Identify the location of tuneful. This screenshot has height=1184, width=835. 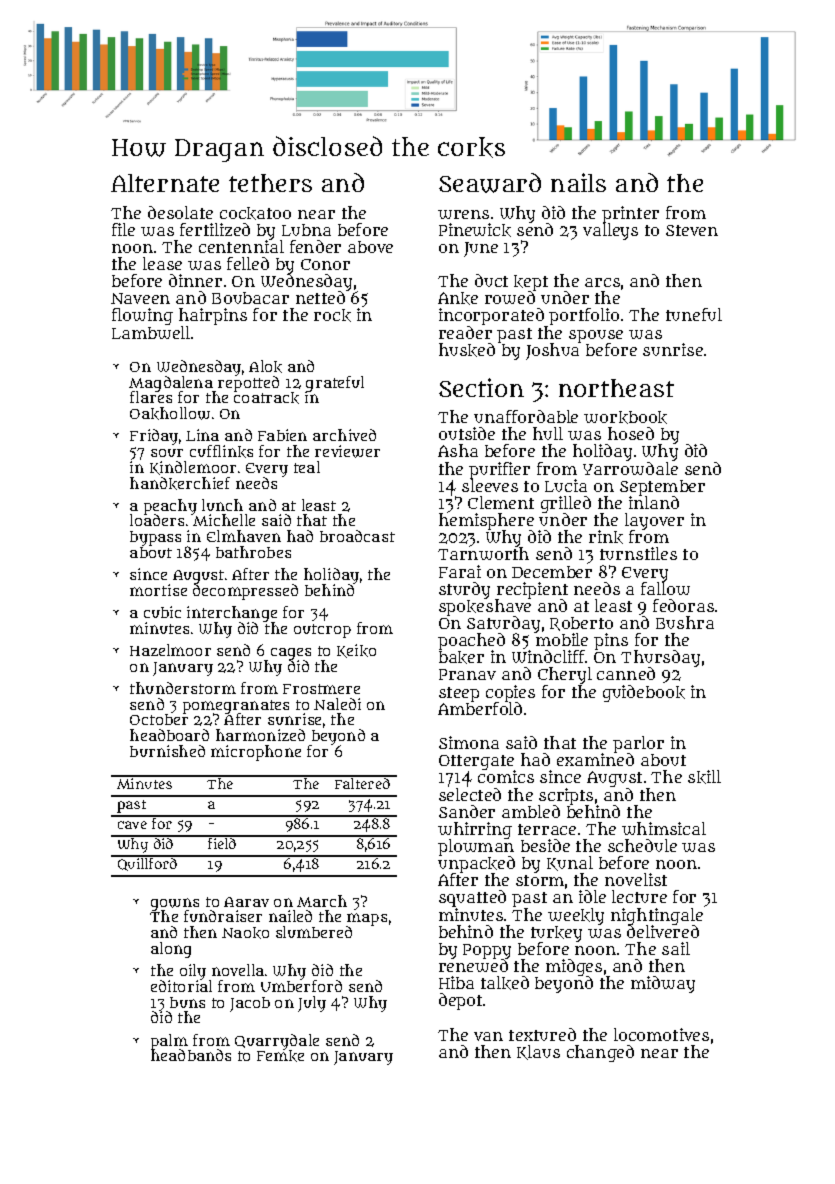
(694, 314).
